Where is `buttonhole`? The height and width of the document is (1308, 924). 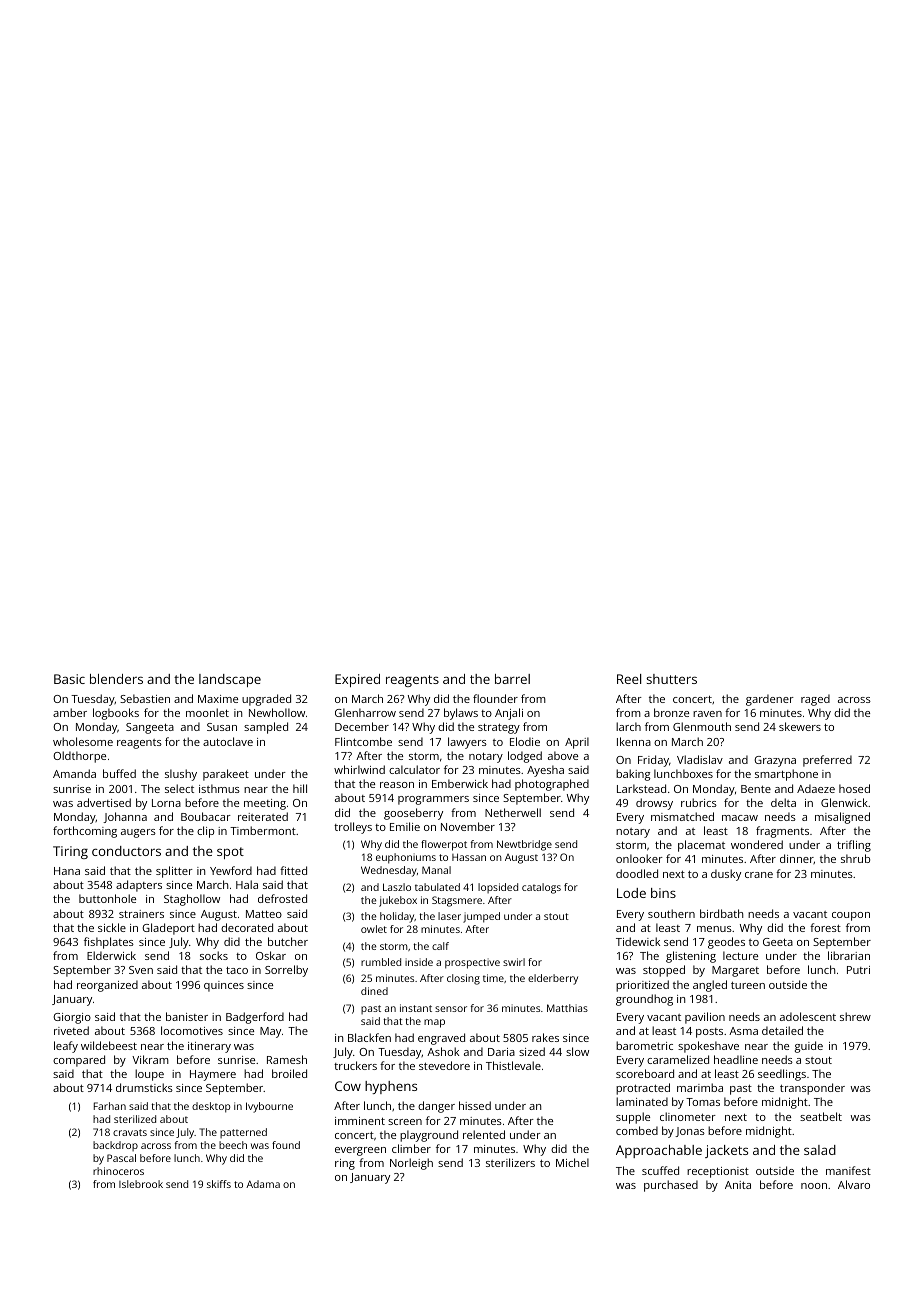
buttonhole is located at coordinates (107, 898).
